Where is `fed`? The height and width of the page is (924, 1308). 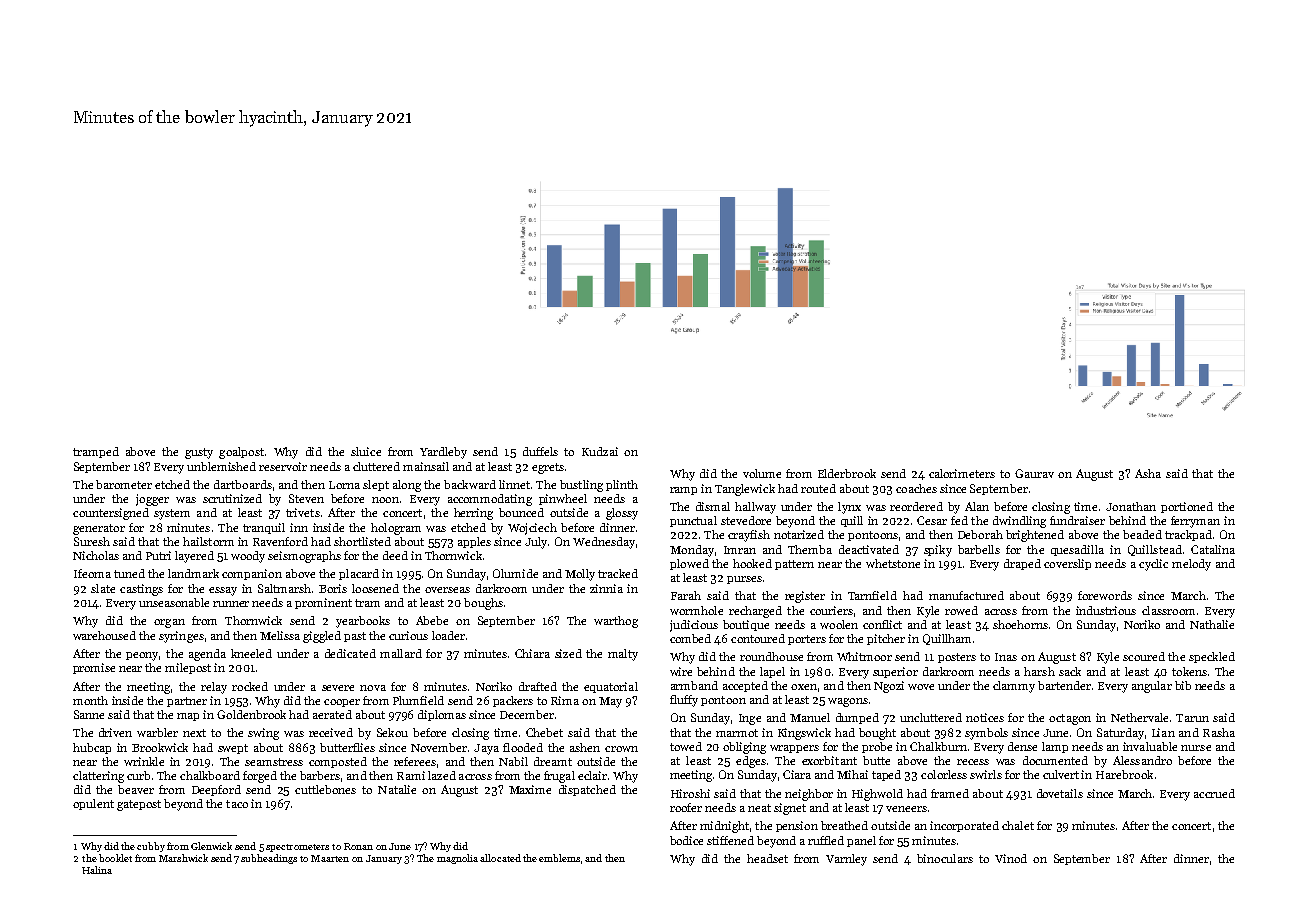
fed is located at coordinates (959, 520).
